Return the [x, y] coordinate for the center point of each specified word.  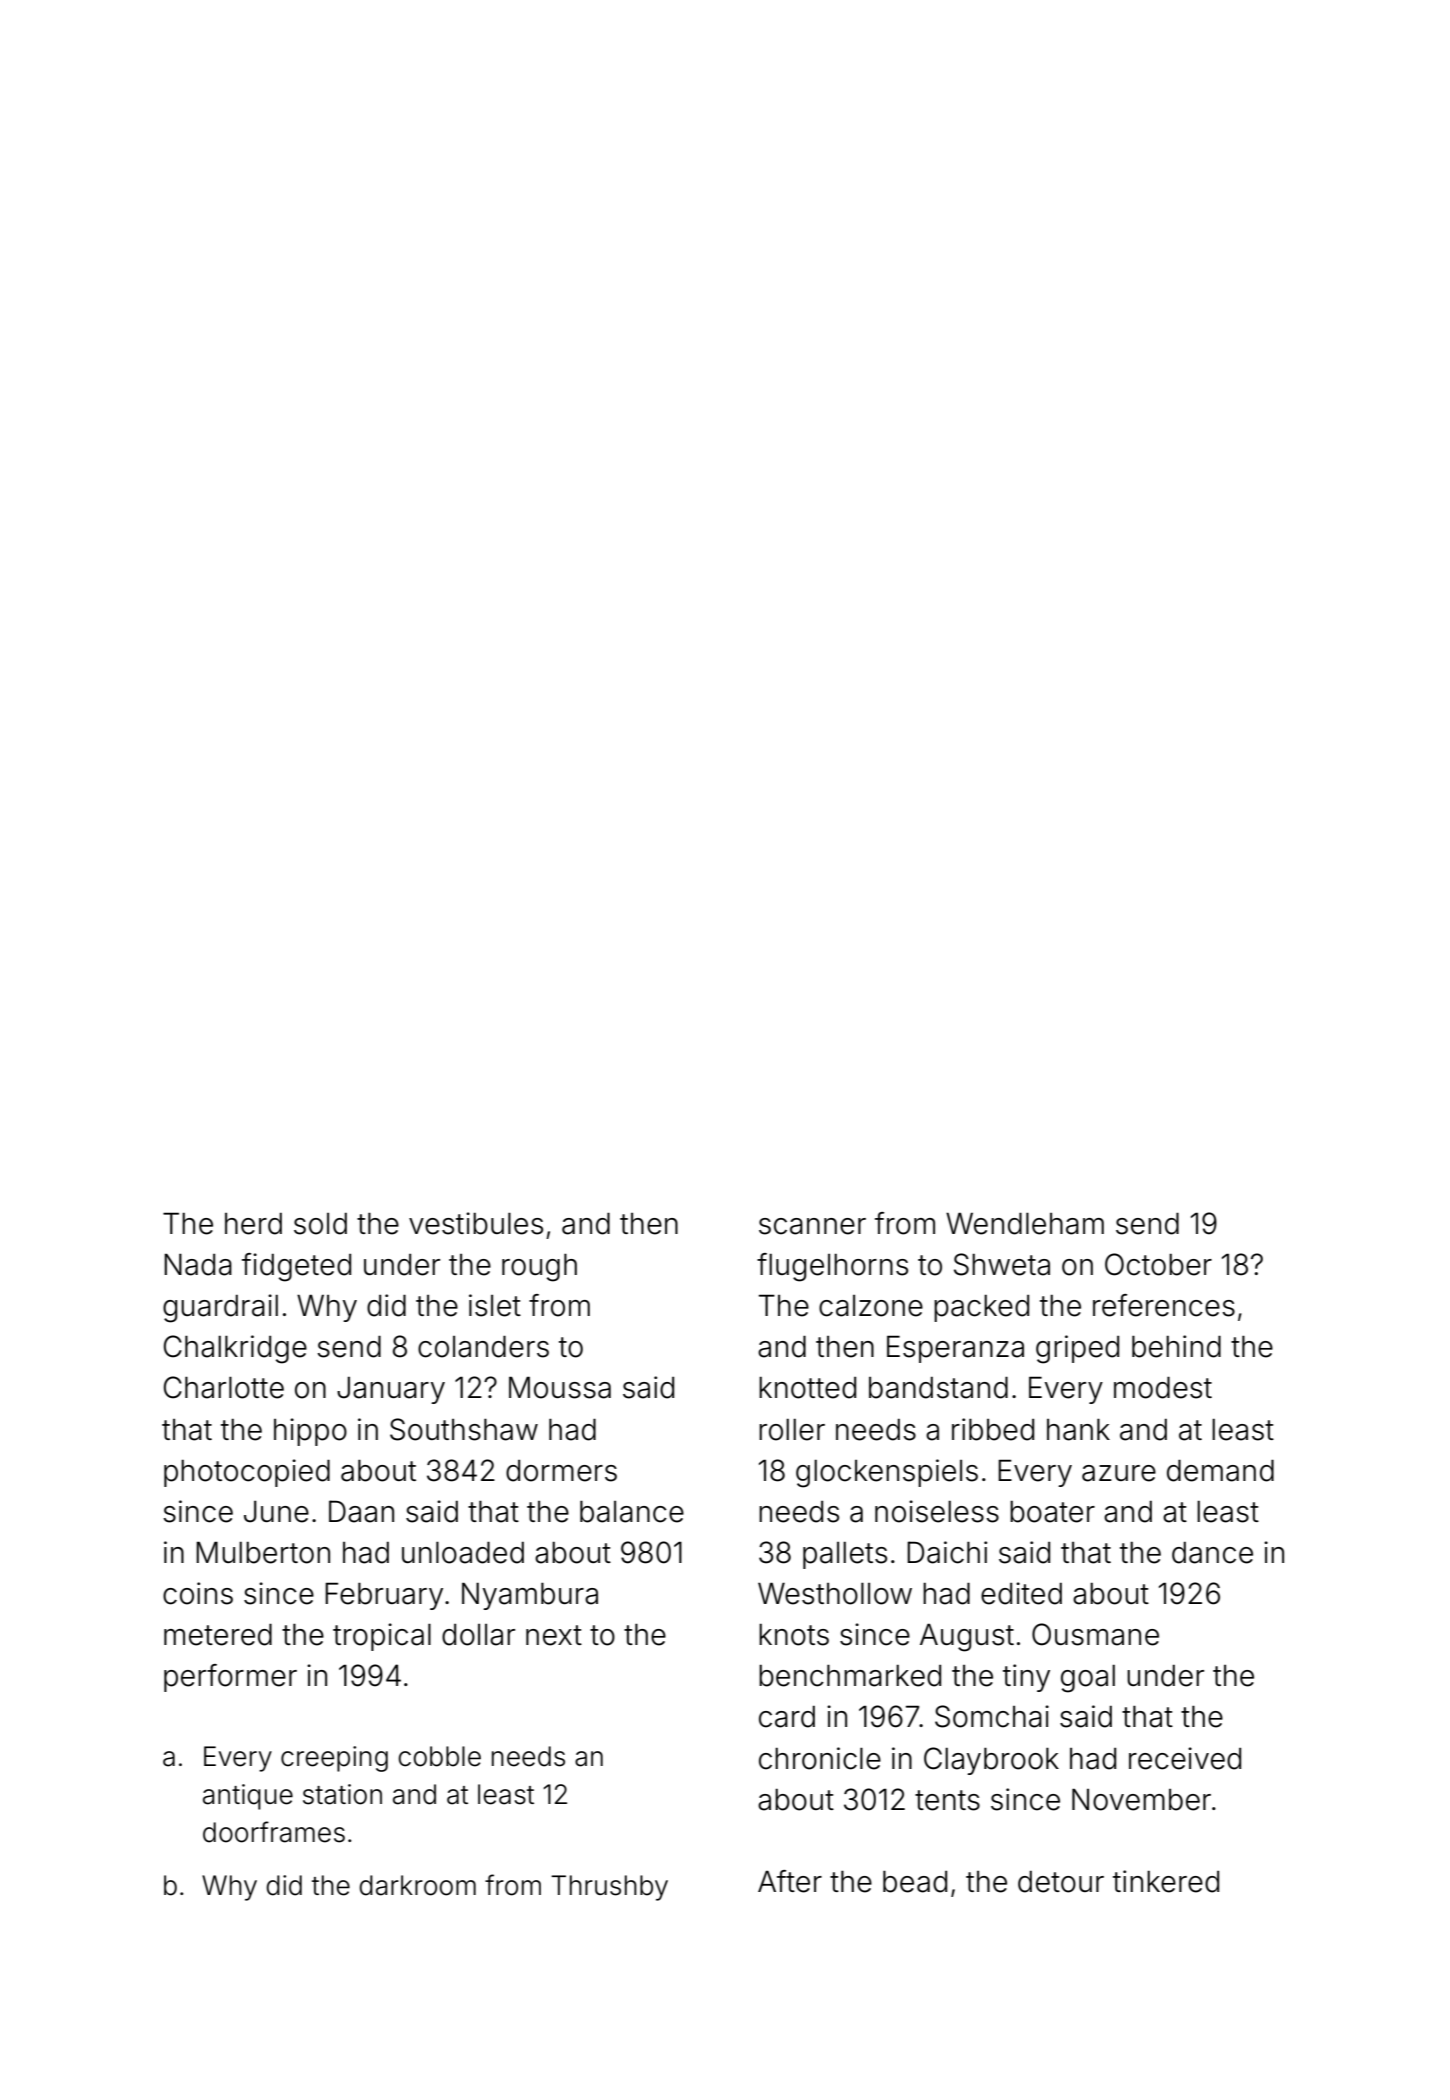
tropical [382, 1637]
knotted [807, 1388]
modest [1163, 1388]
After [790, 1881]
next [554, 1635]
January [391, 1390]
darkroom [417, 1885]
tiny [1026, 1678]
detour [1061, 1882]
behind [1176, 1346]
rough [539, 1268]
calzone [871, 1306]
